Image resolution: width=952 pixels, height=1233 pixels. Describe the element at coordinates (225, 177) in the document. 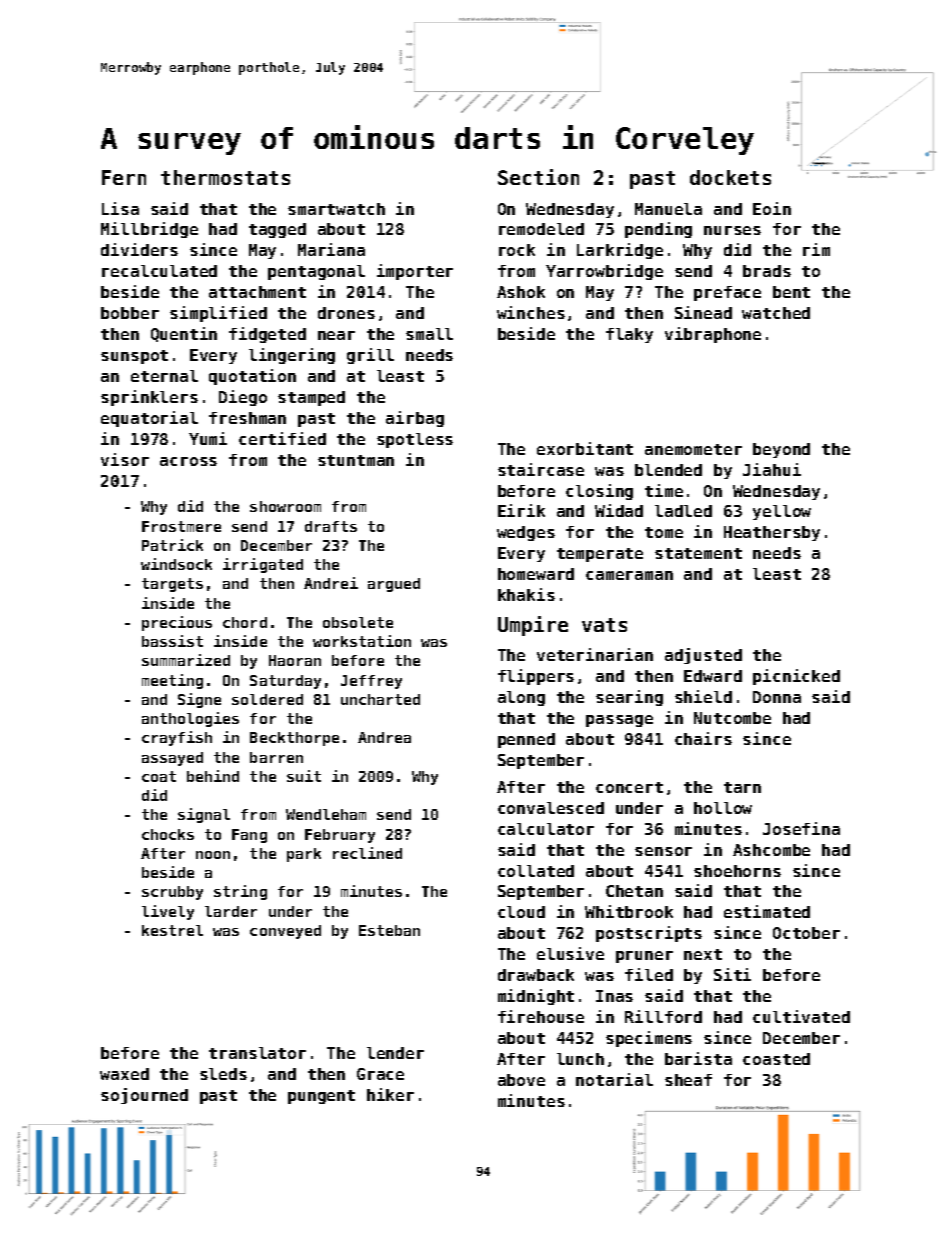

I see `thermostats` at that location.
